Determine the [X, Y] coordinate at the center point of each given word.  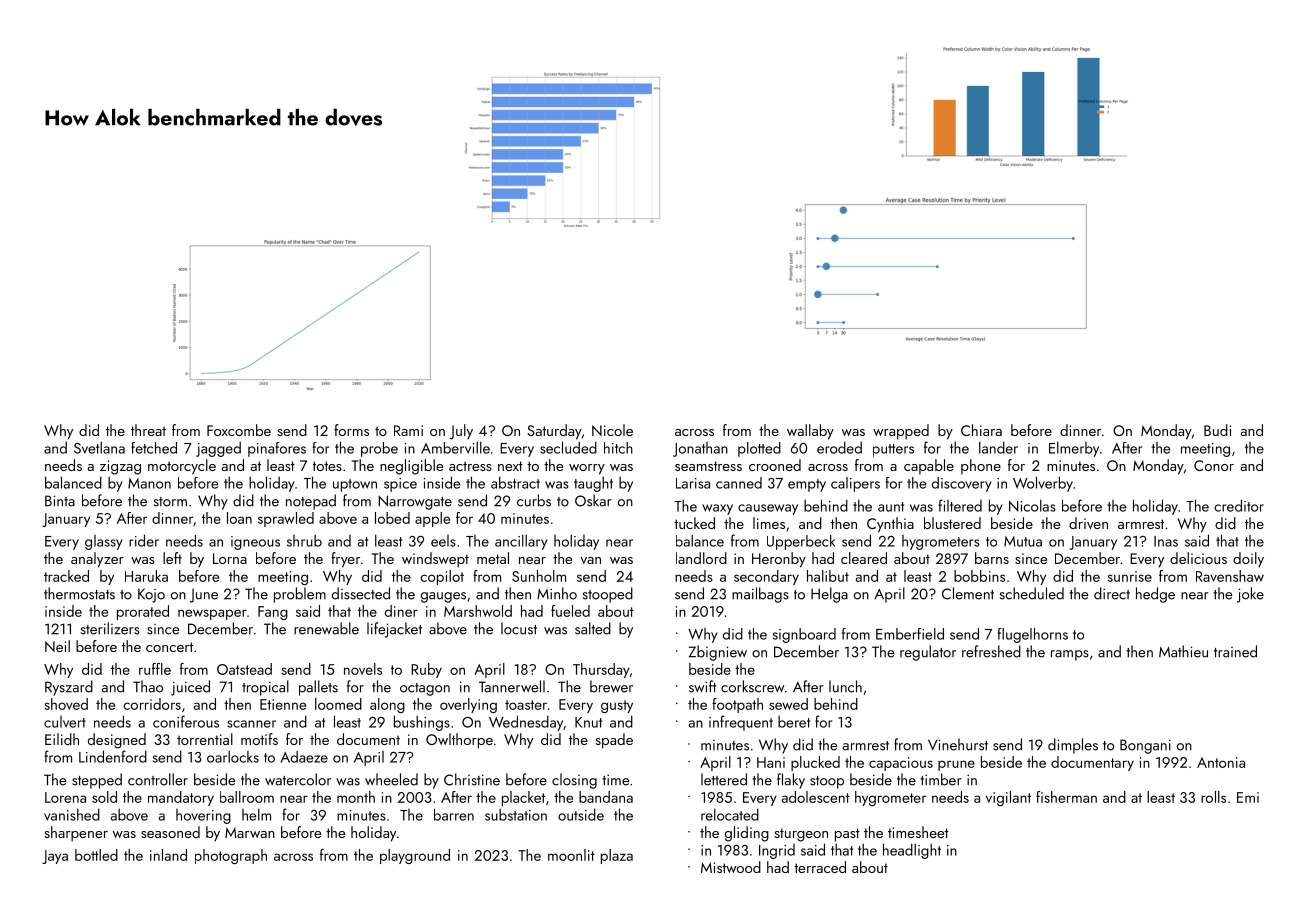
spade [614, 741]
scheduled [1032, 593]
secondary [766, 577]
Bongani [1145, 746]
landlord [701, 558]
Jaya [55, 857]
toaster [526, 705]
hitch [618, 448]
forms [351, 430]
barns [992, 558]
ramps [1070, 655]
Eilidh [62, 739]
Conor [1214, 465]
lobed [392, 518]
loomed [338, 704]
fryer [345, 560]
